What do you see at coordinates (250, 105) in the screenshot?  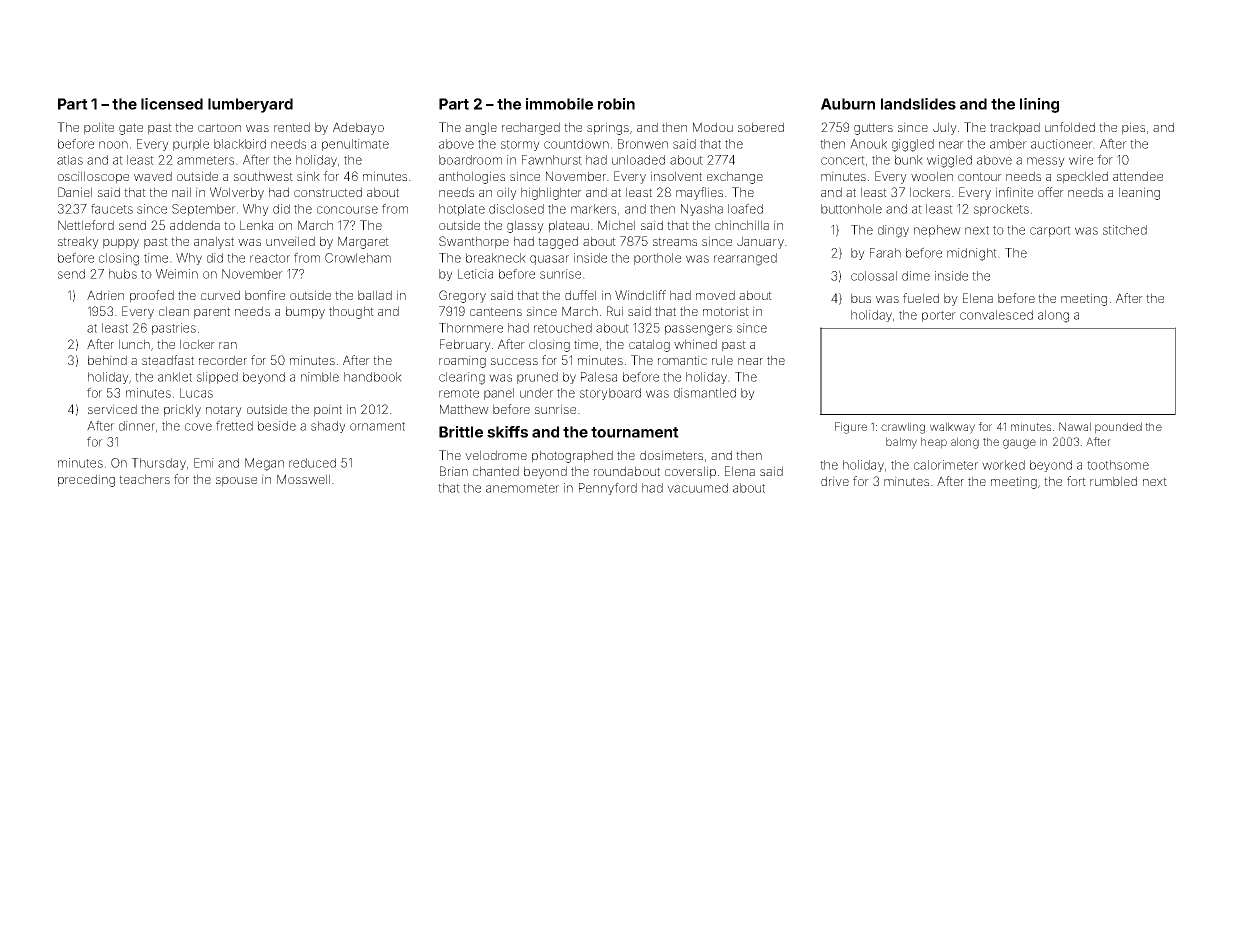 I see `lumberyard` at bounding box center [250, 105].
